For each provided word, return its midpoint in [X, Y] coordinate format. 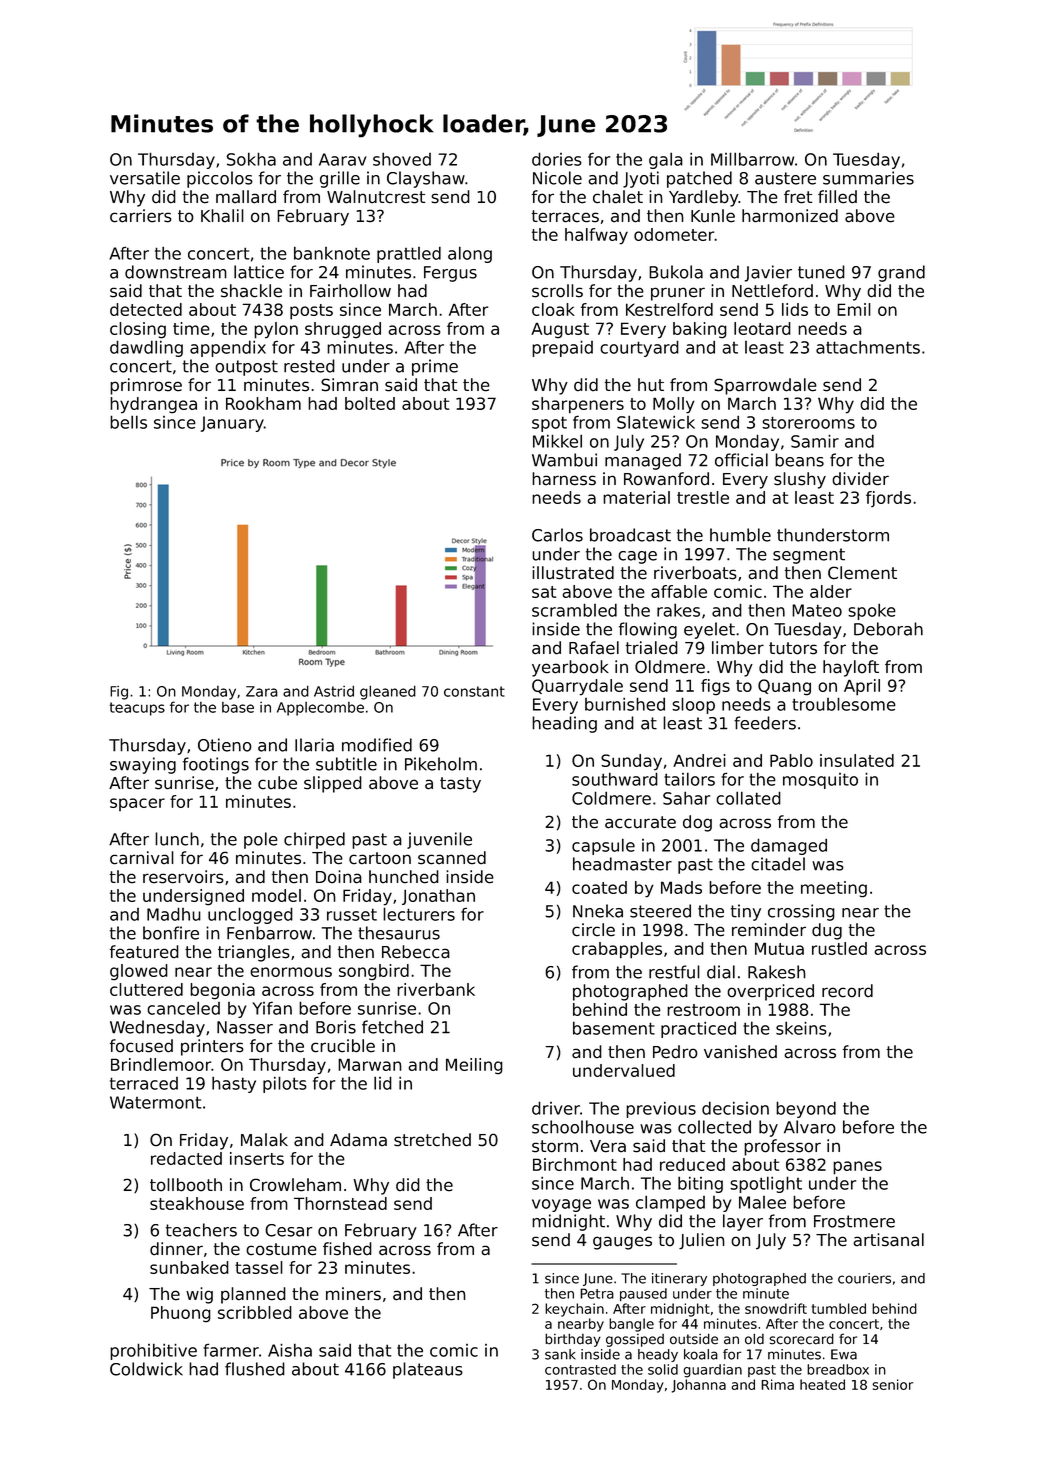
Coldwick [146, 1369]
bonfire [171, 933]
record [847, 991]
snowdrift [776, 1308]
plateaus [428, 1370]
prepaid [562, 349]
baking [700, 330]
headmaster [622, 864]
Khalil [222, 216]
